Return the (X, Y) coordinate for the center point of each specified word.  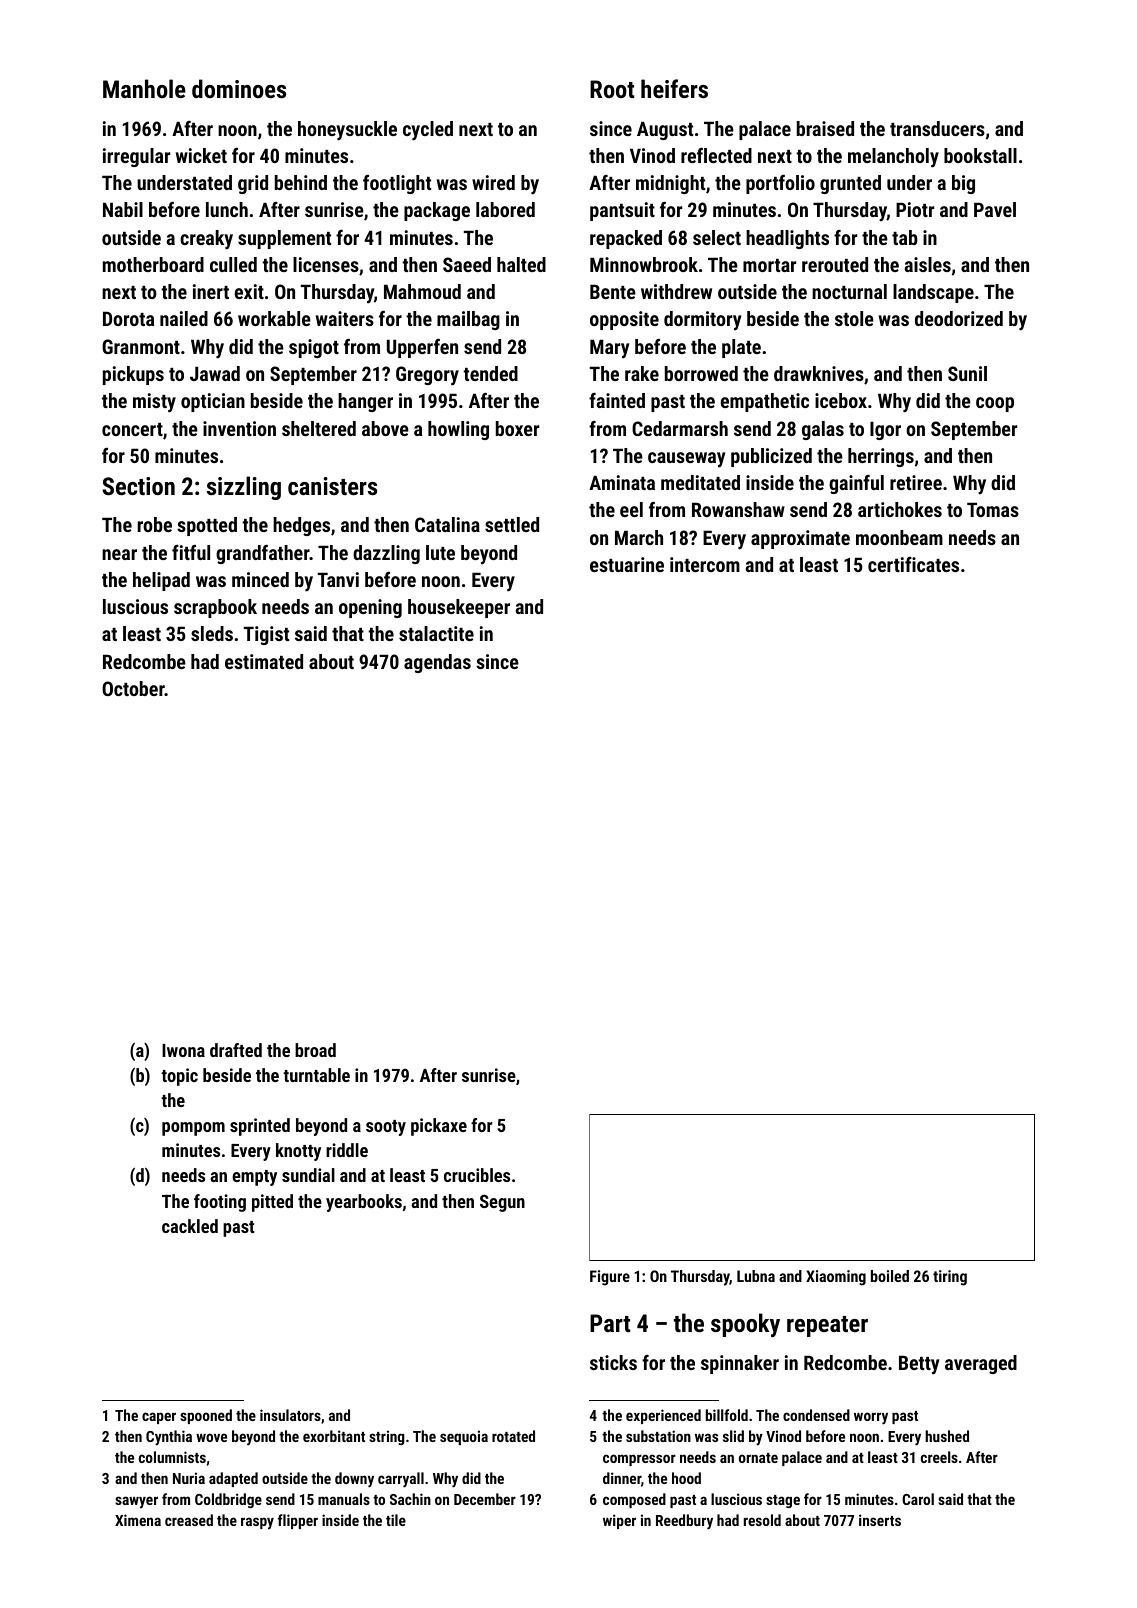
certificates (913, 564)
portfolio (780, 184)
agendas (437, 663)
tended (490, 373)
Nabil (123, 209)
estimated (264, 661)
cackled (190, 1226)
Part (610, 1323)
